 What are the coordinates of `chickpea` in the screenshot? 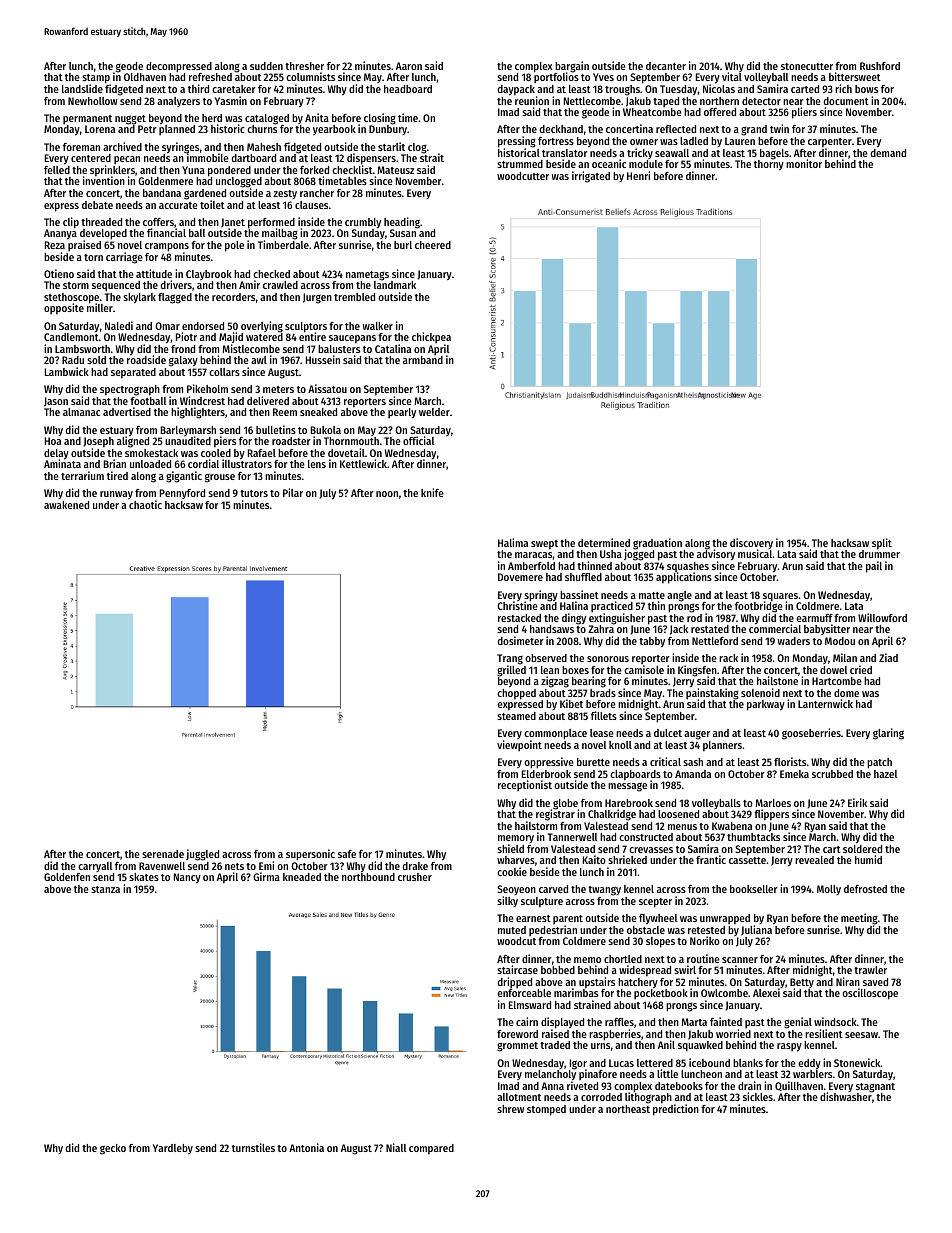 It's located at (431, 337).
